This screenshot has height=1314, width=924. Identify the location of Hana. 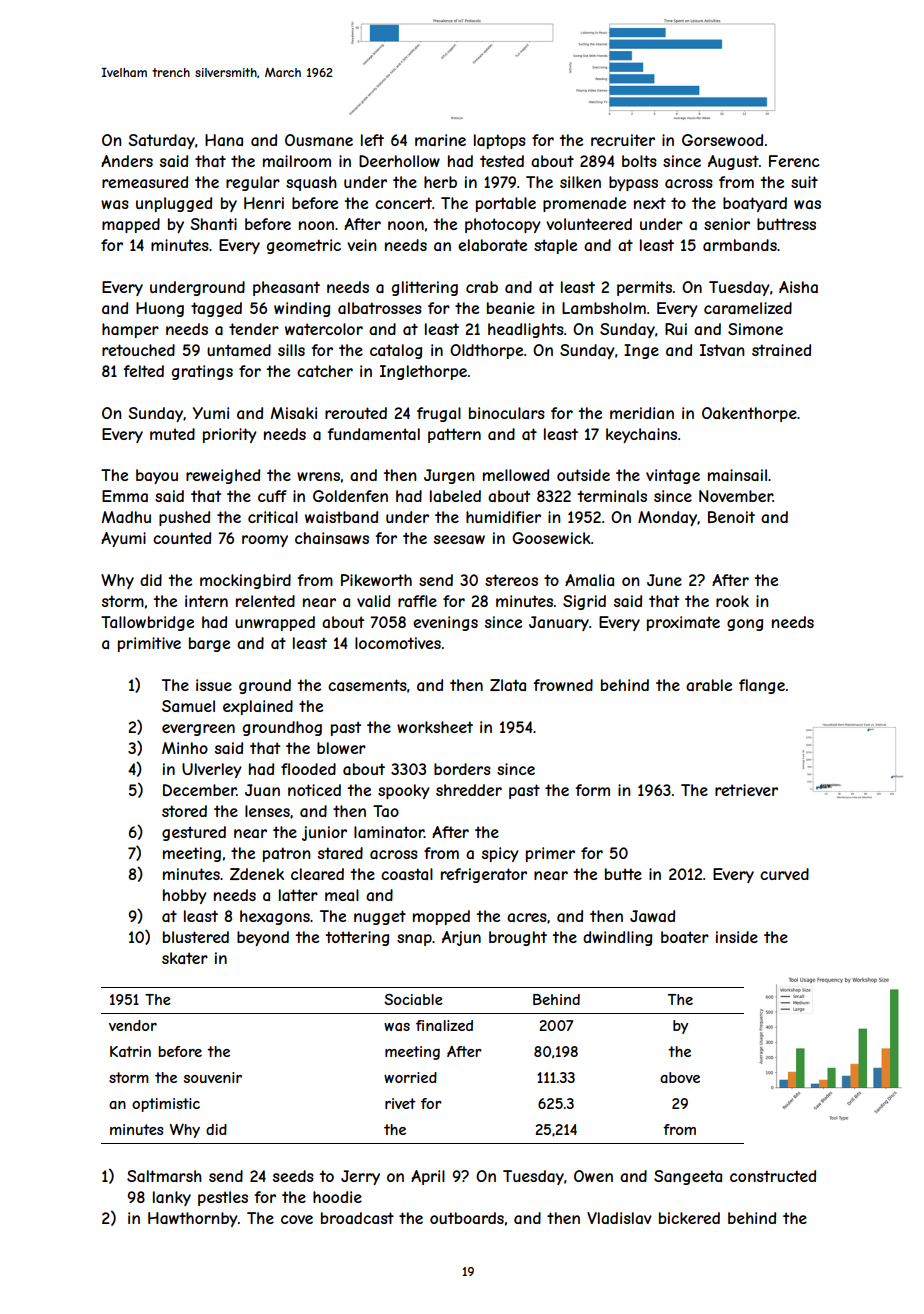
(224, 140).
